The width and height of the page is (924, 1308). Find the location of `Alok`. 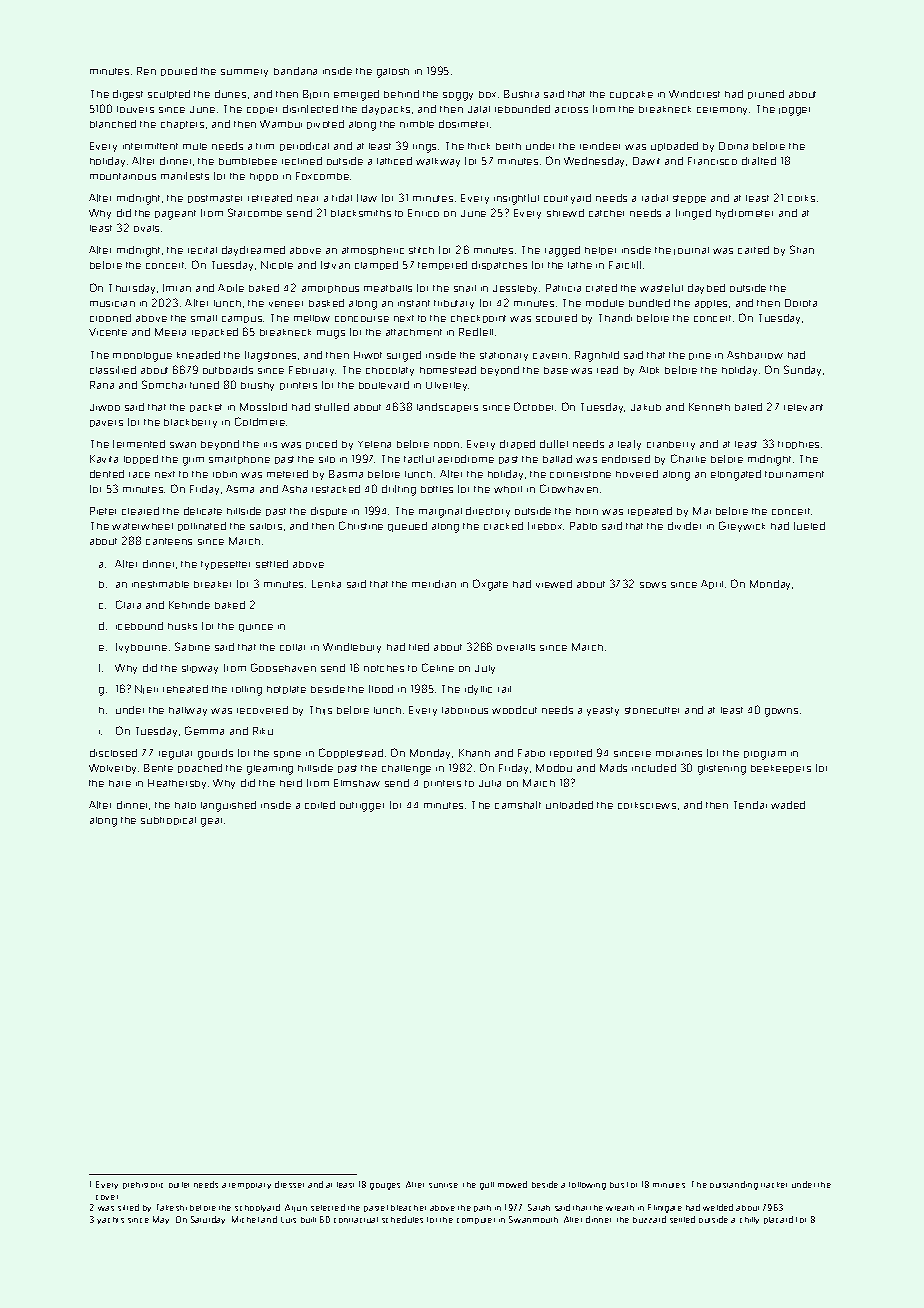

Alok is located at coordinates (649, 370).
